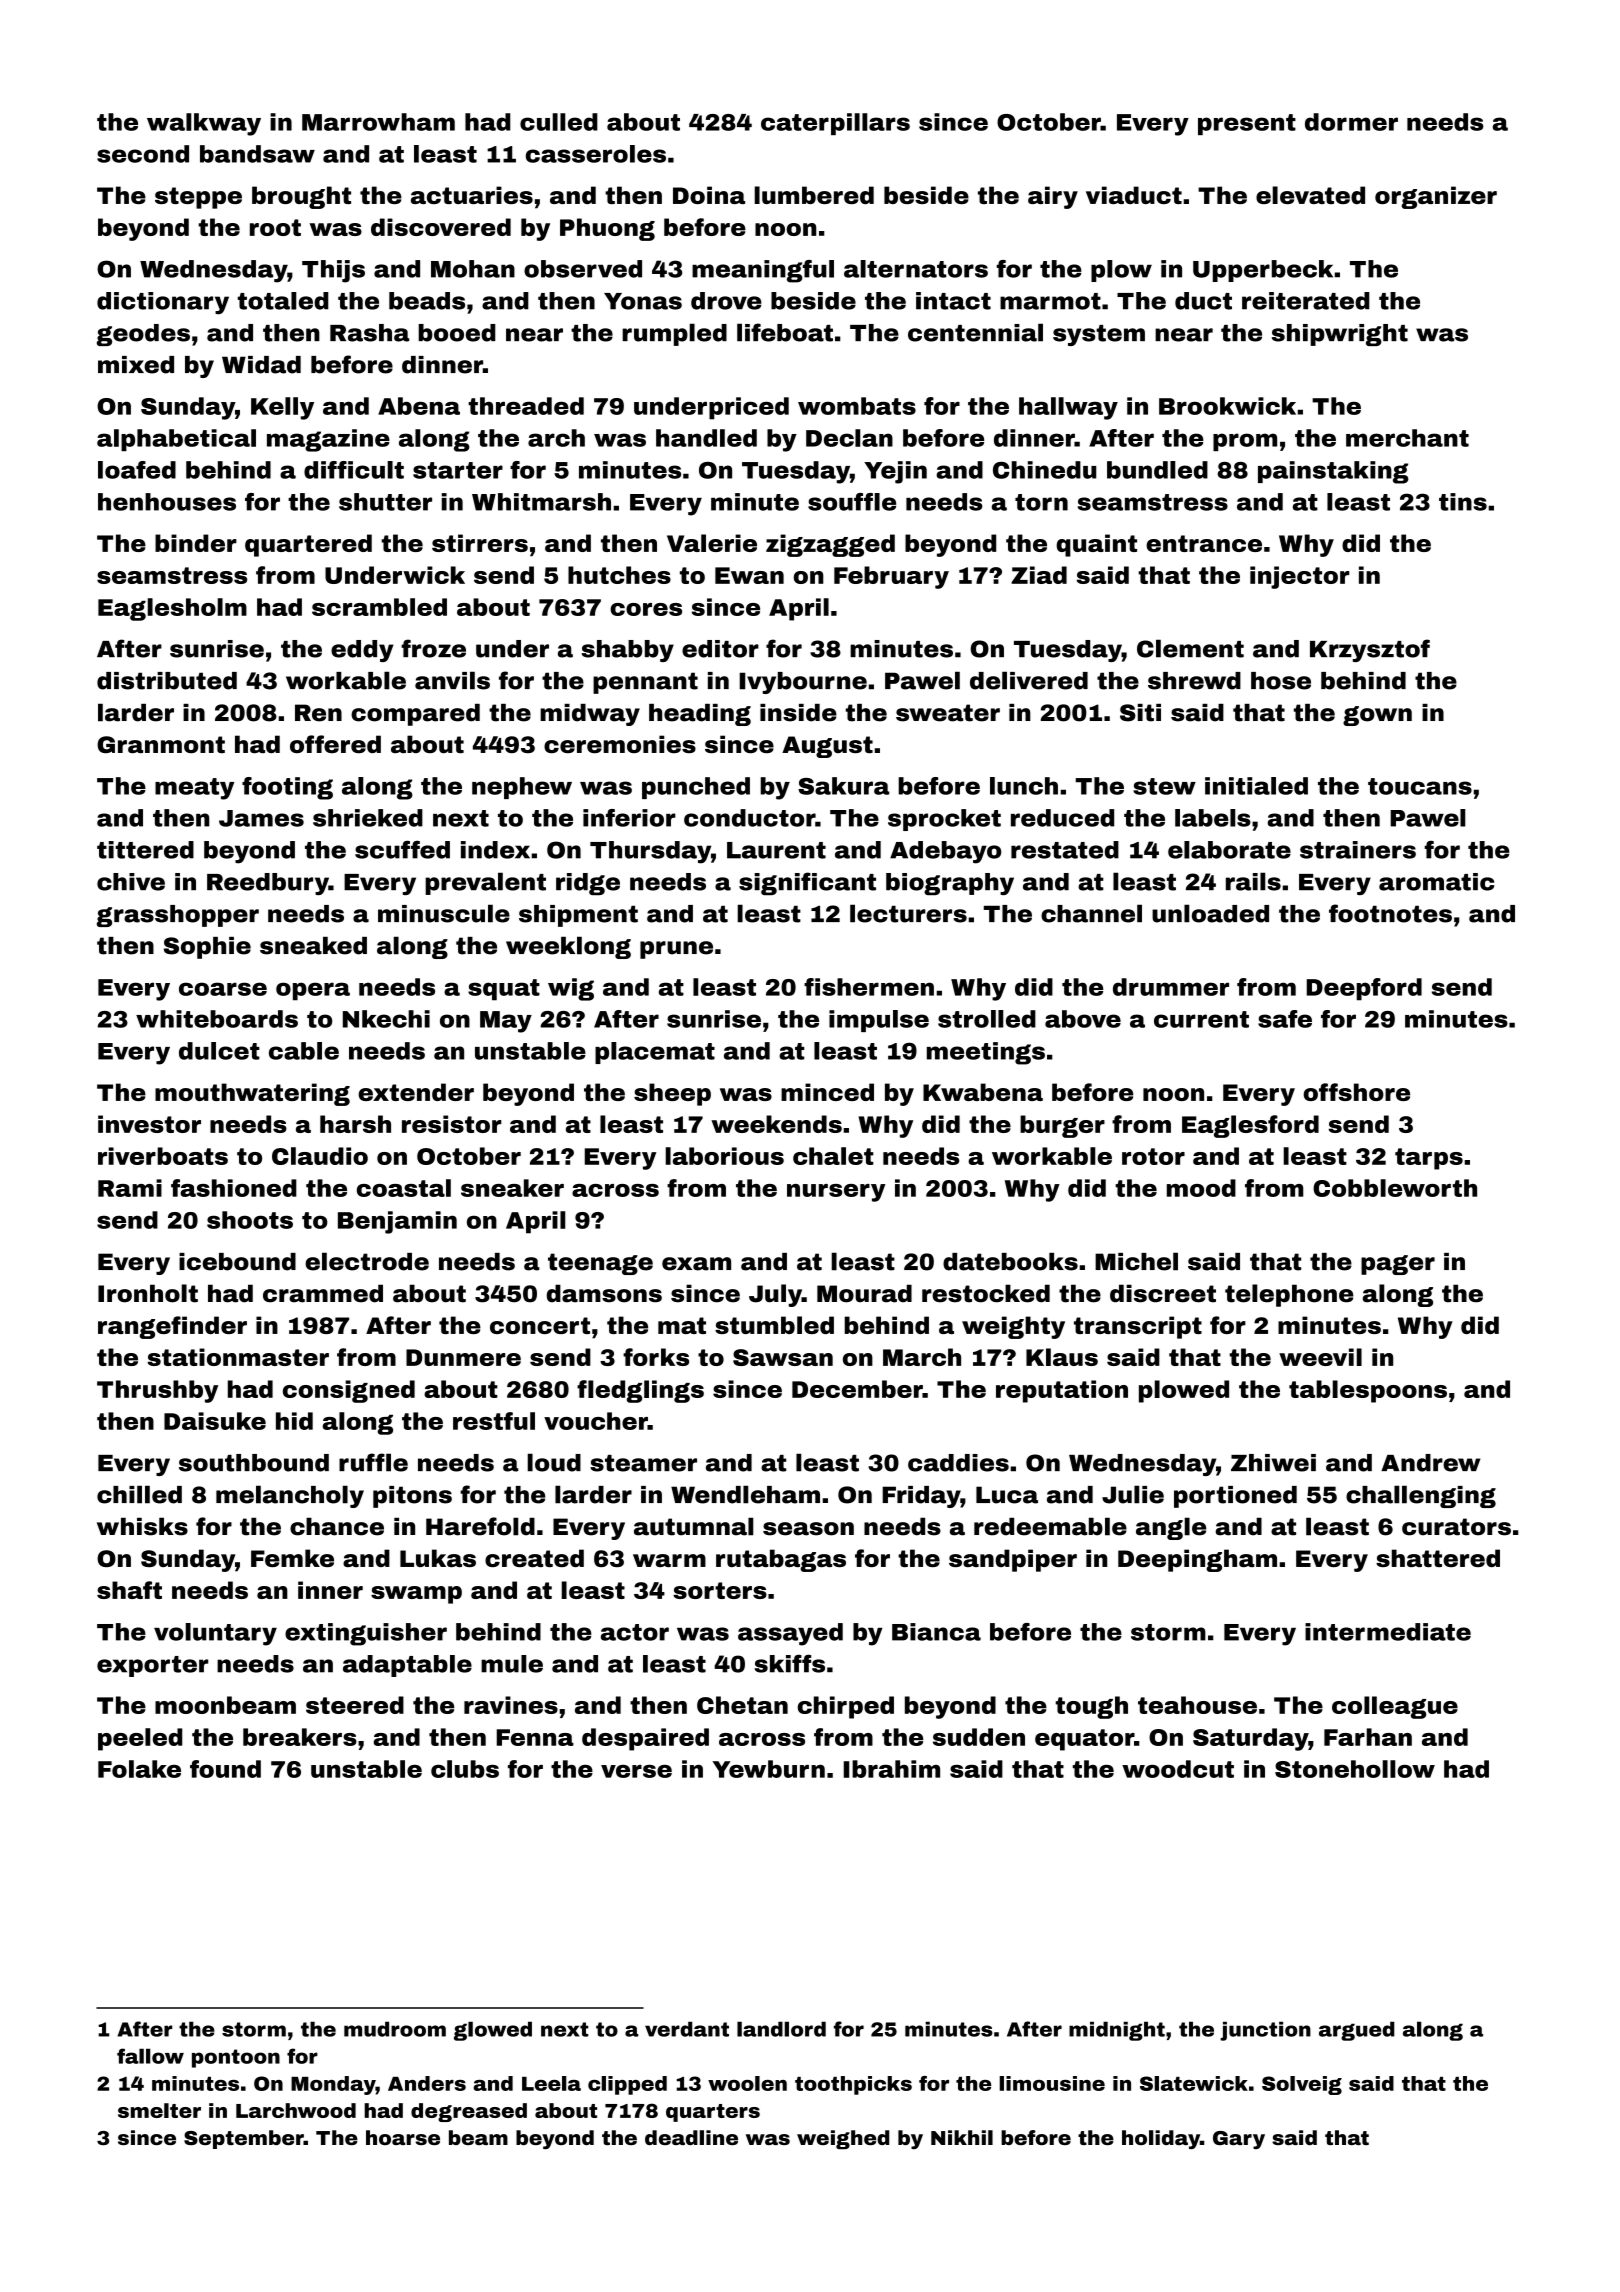 The height and width of the screenshot is (2292, 1620). I want to click on mudroom, so click(395, 2029).
